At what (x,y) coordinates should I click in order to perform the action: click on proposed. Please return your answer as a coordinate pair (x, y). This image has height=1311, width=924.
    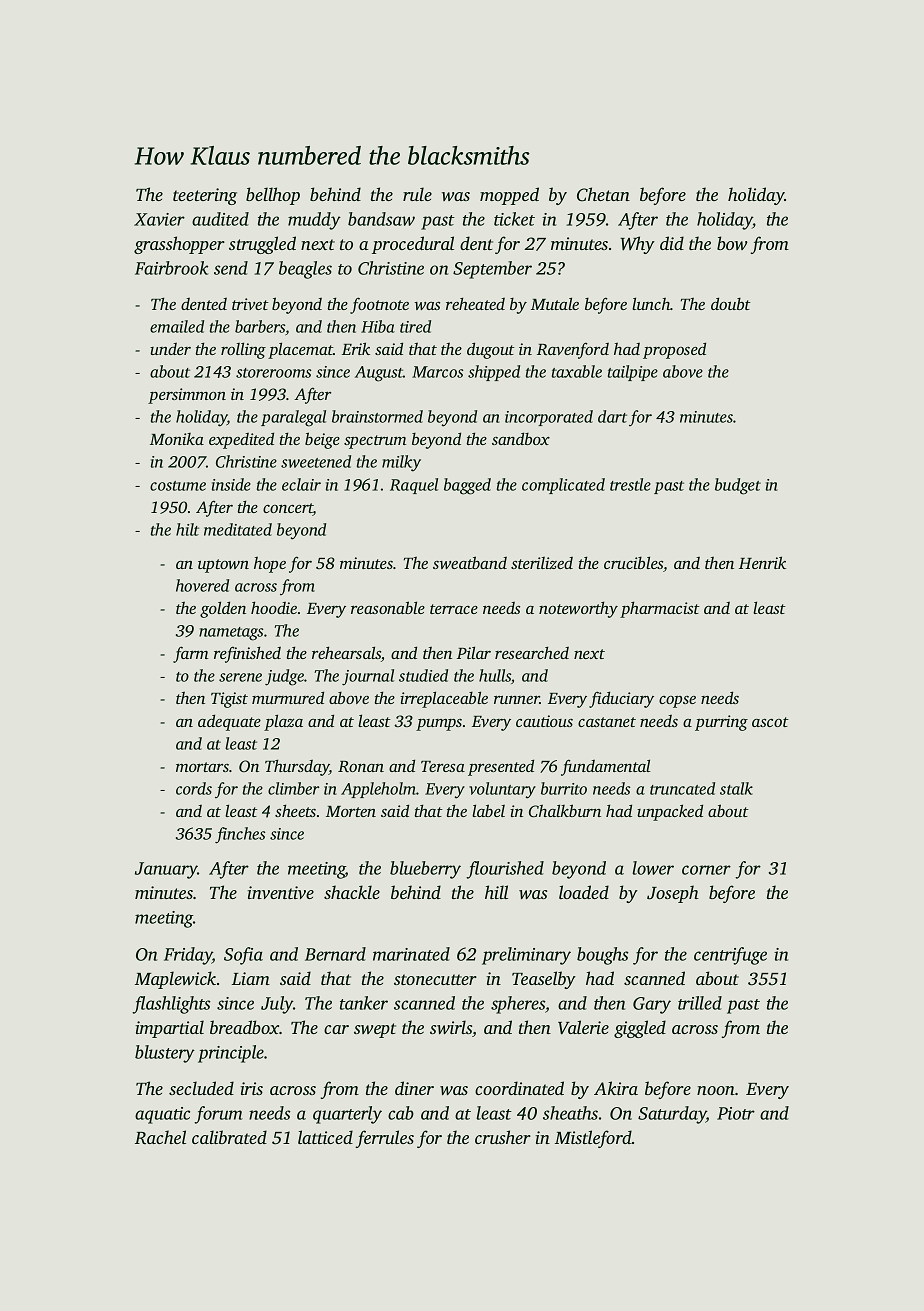
    Looking at the image, I should click on (674, 350).
